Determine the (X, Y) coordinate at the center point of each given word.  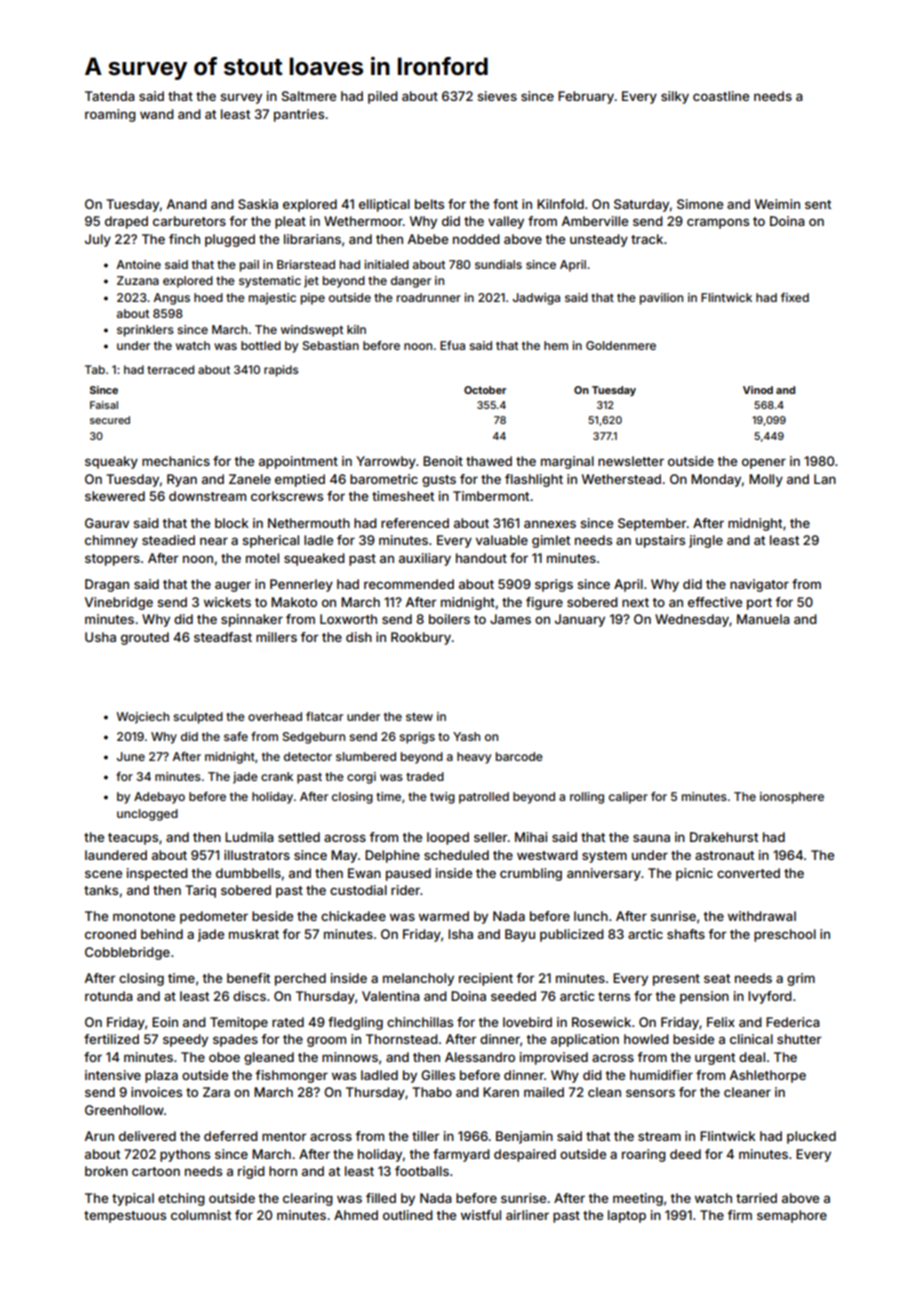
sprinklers (145, 331)
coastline (721, 96)
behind (162, 934)
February (586, 97)
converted (748, 873)
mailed (544, 1092)
